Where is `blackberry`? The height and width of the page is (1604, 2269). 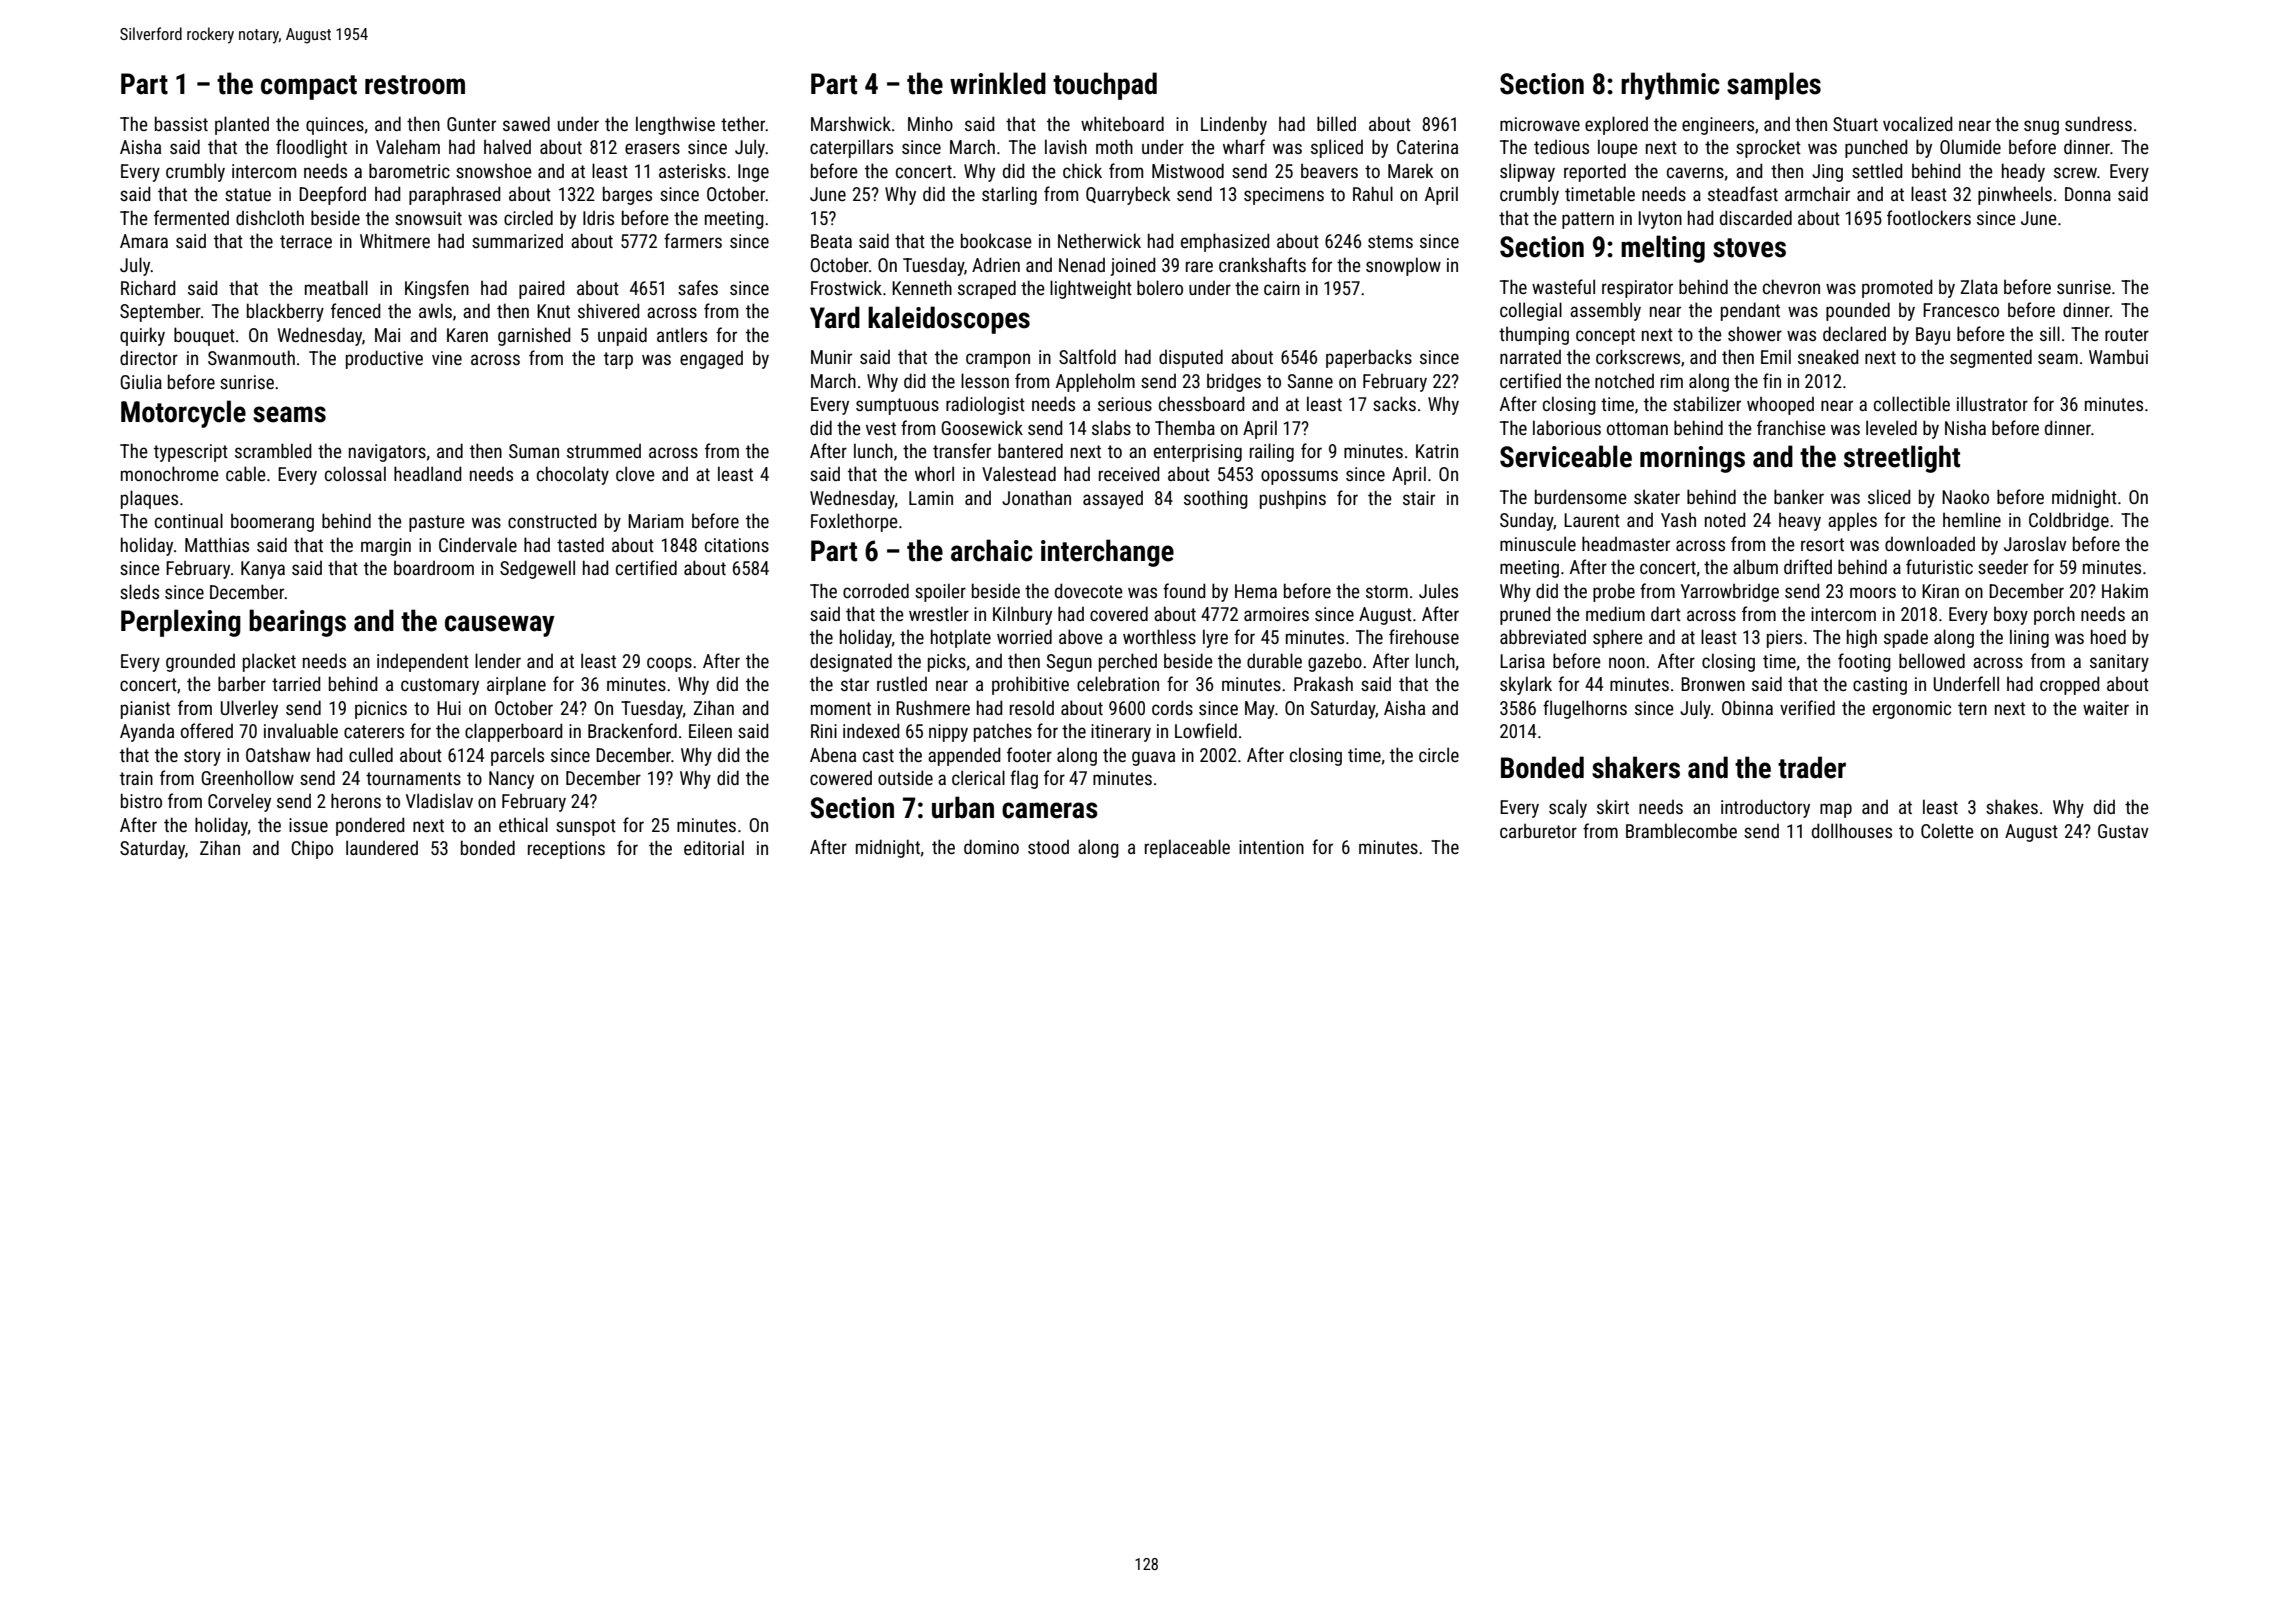
blackberry is located at coordinates (285, 312).
